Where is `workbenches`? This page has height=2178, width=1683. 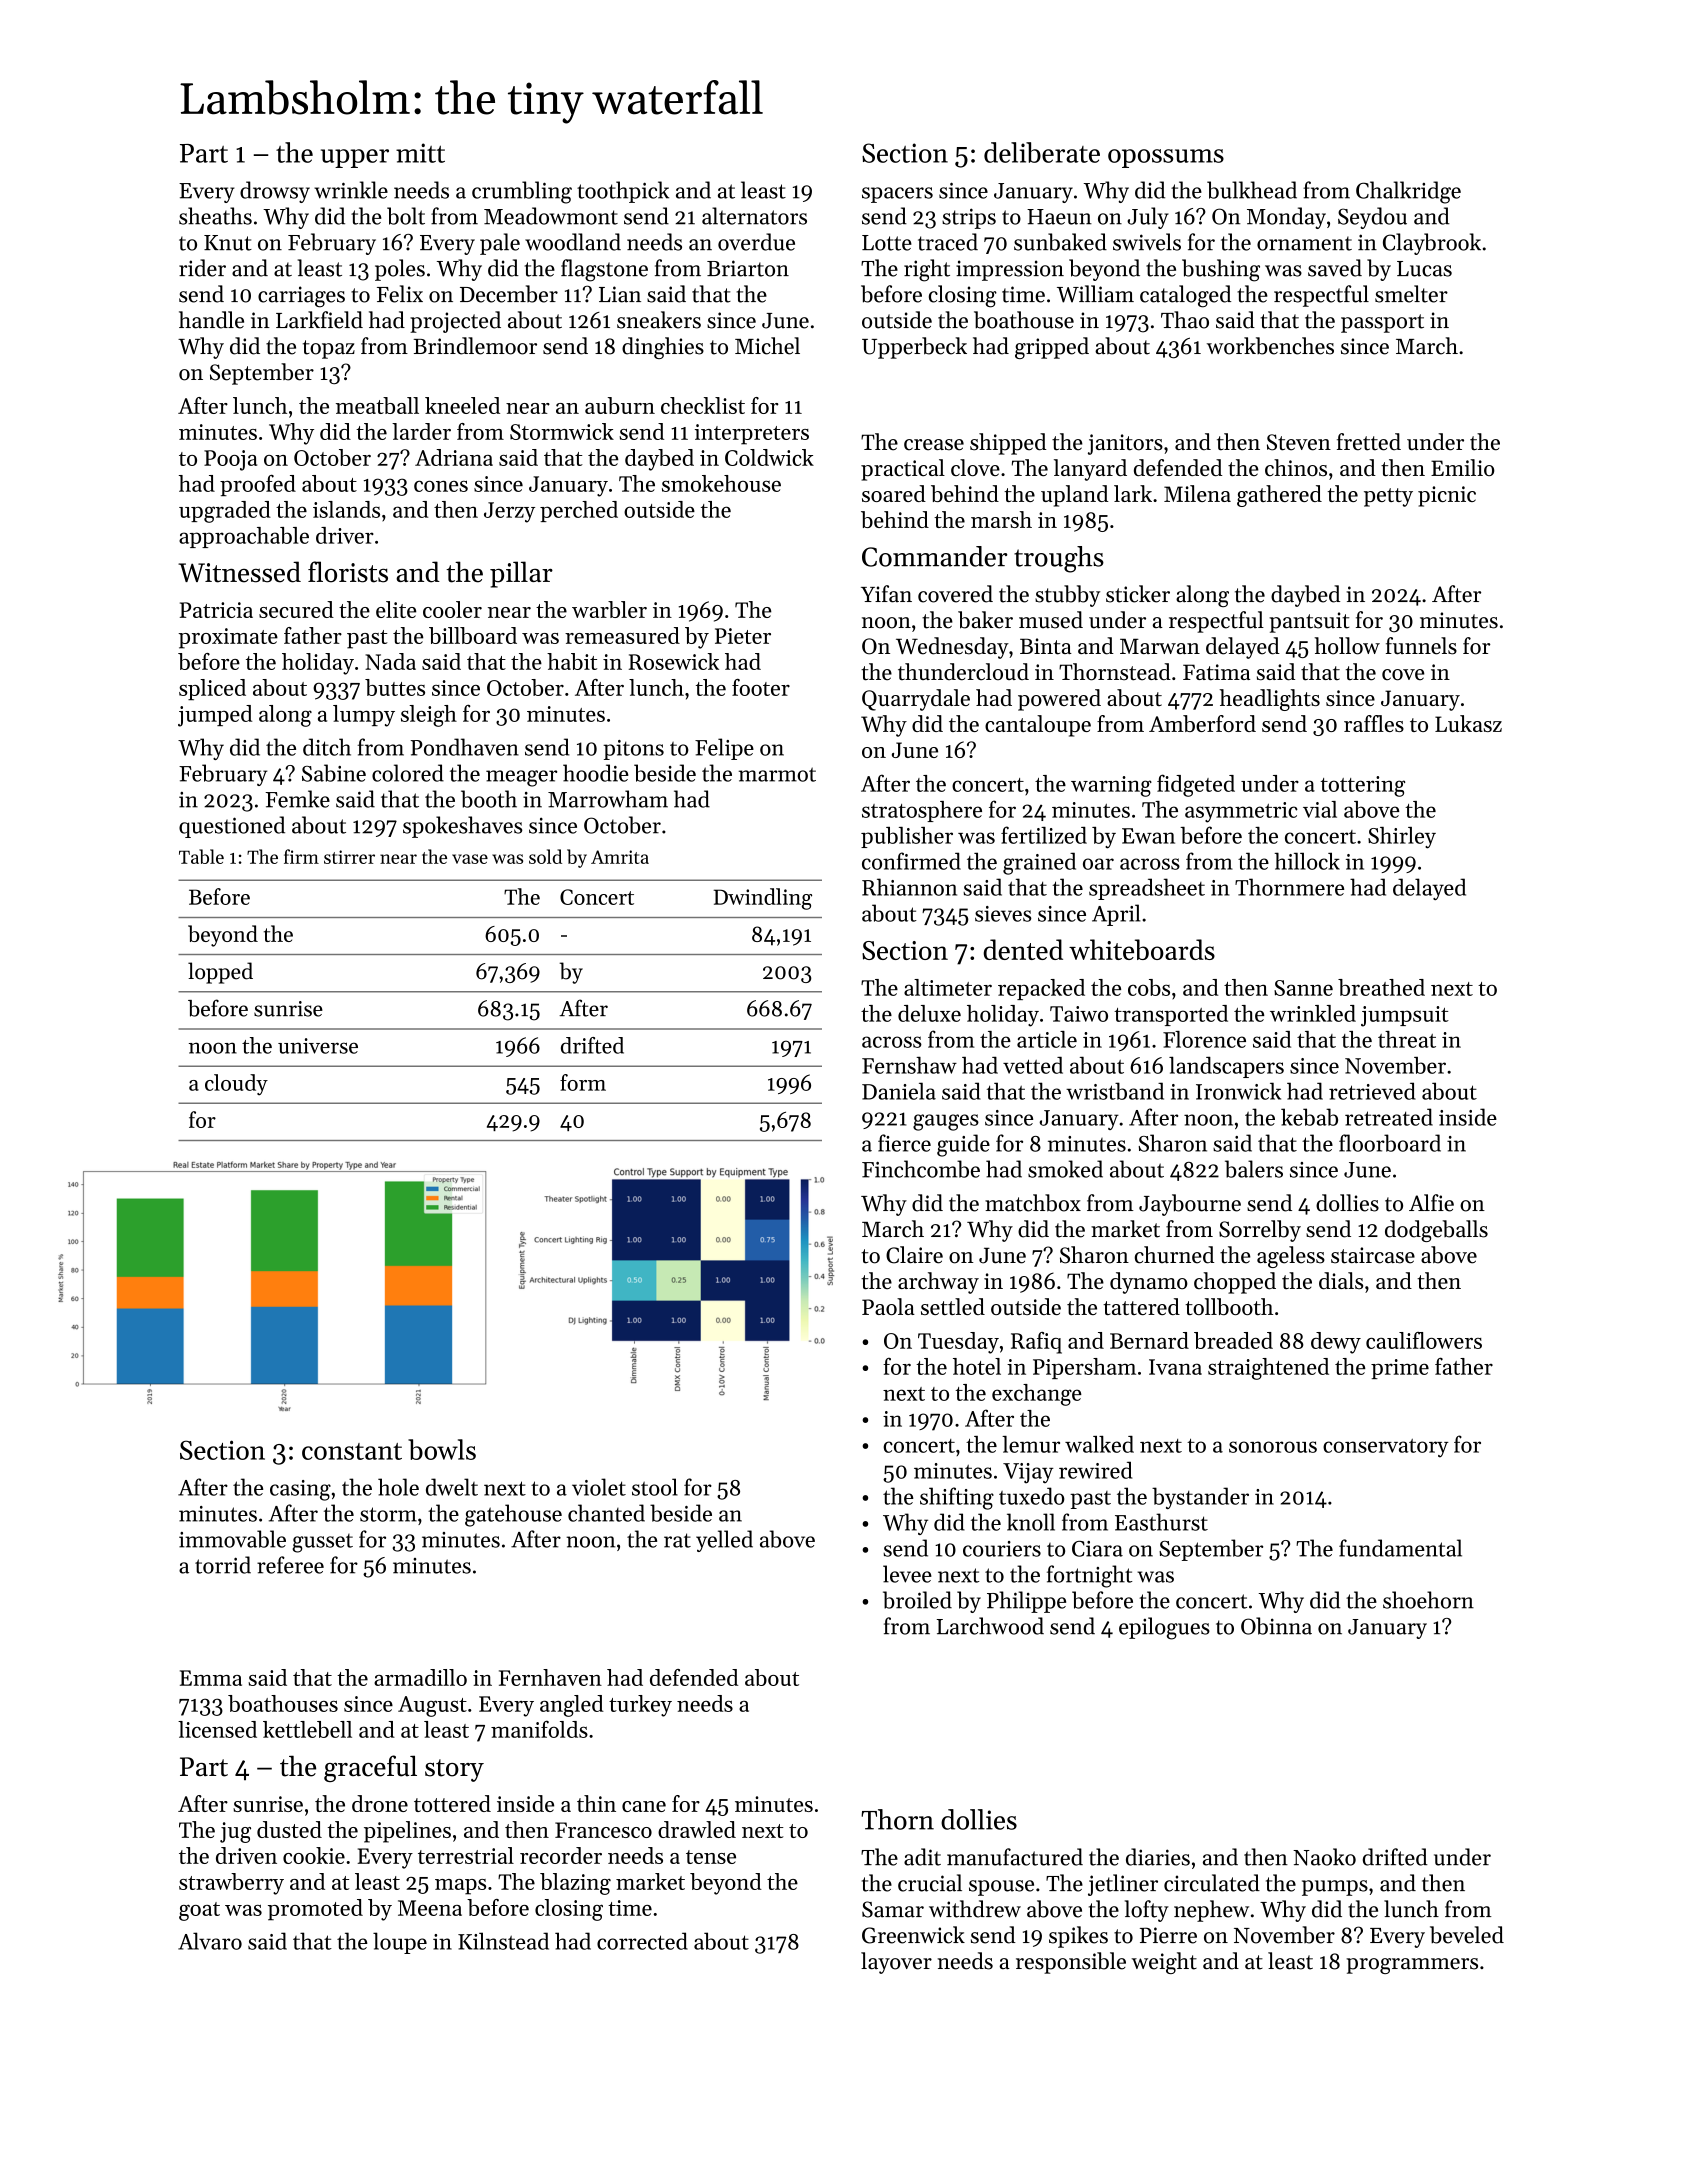
workbenches is located at coordinates (1270, 346).
